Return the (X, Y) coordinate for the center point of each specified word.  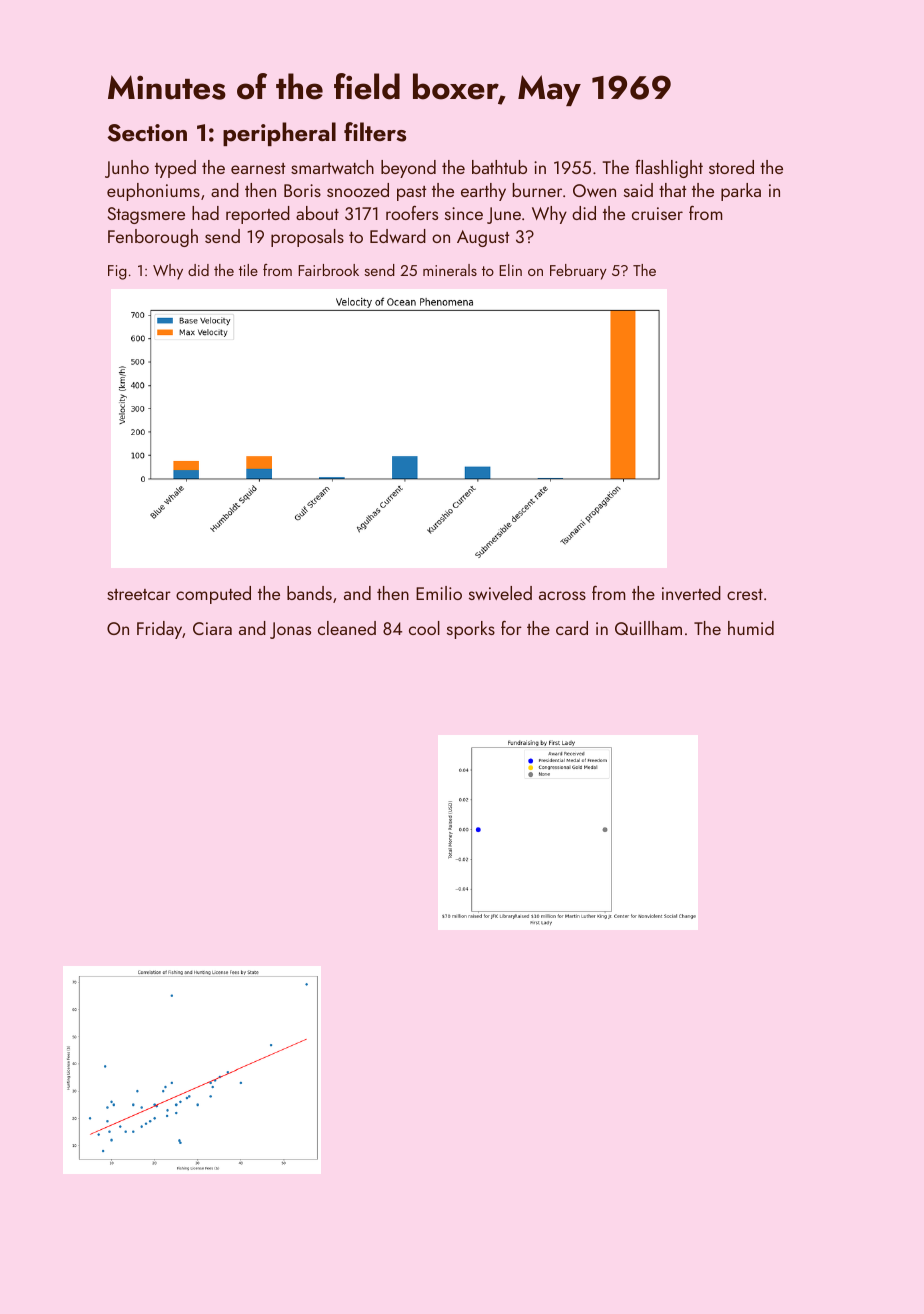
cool (424, 628)
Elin (510, 270)
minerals (450, 270)
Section (147, 133)
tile (248, 270)
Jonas (290, 630)
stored (731, 167)
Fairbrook (328, 270)
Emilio (439, 593)
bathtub (499, 167)
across (562, 595)
